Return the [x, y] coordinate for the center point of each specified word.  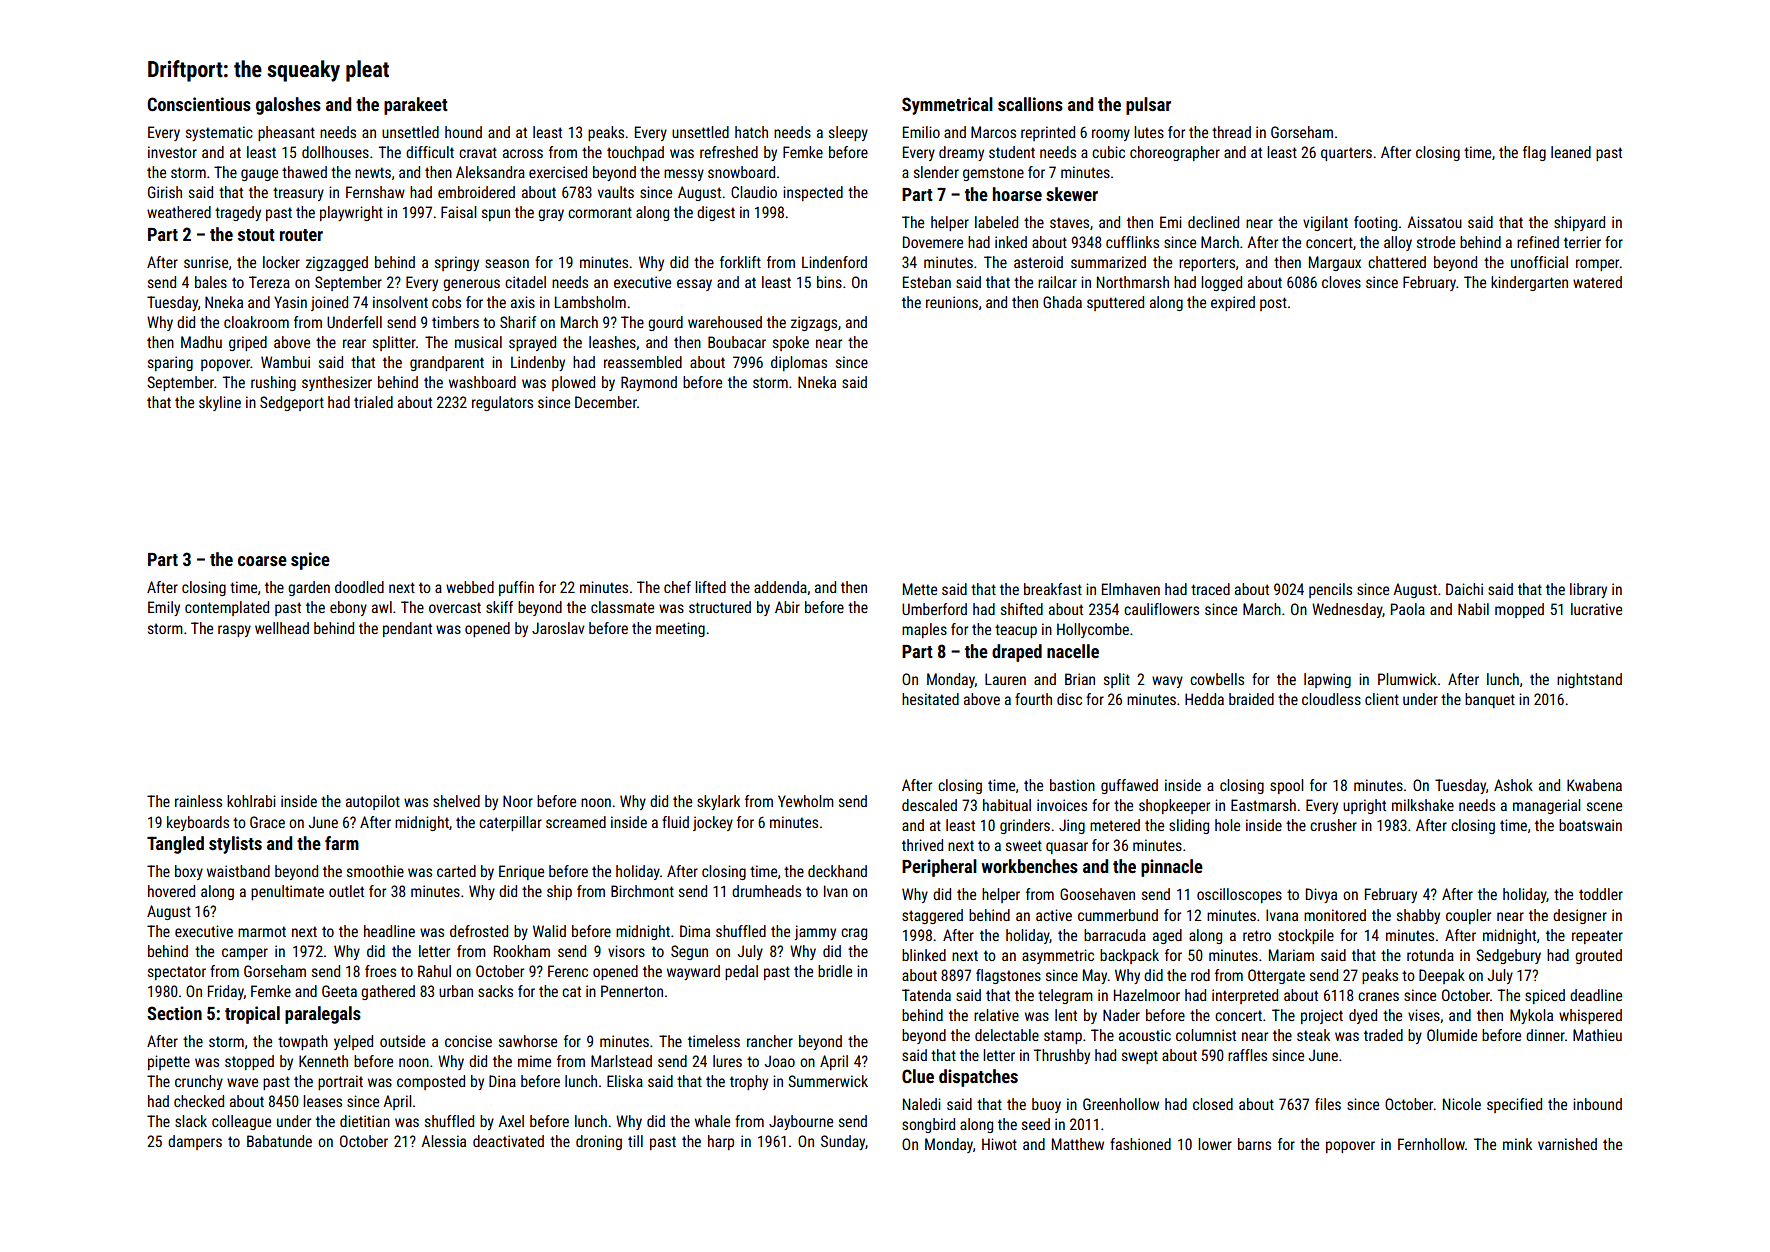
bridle [835, 971]
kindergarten [1529, 283]
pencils [1330, 590]
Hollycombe [1093, 630]
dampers [195, 1142]
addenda [780, 587]
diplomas [799, 363]
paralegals [323, 1015]
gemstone [993, 174]
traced [1210, 589]
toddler [1601, 894]
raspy [234, 631]
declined [1213, 222]
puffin [516, 588]
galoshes [288, 106]
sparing [170, 363]
